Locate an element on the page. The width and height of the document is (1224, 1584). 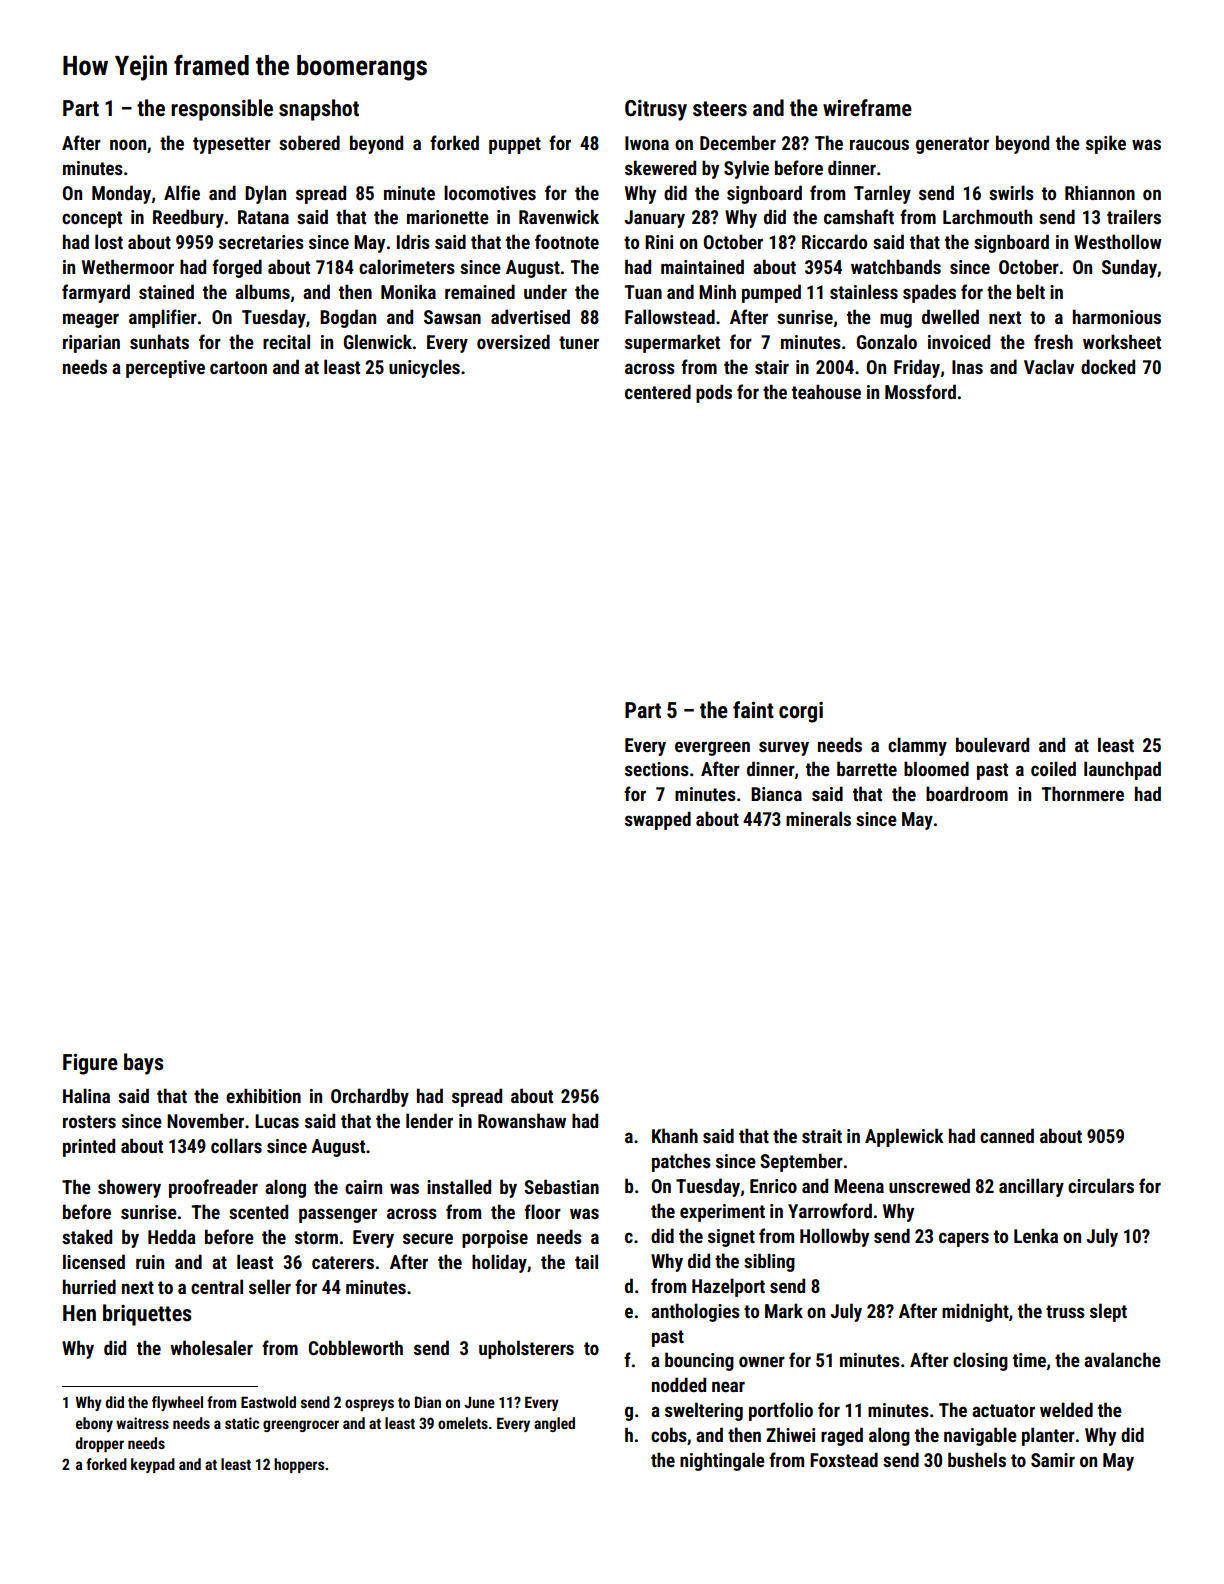
Foxstead is located at coordinates (844, 1459).
